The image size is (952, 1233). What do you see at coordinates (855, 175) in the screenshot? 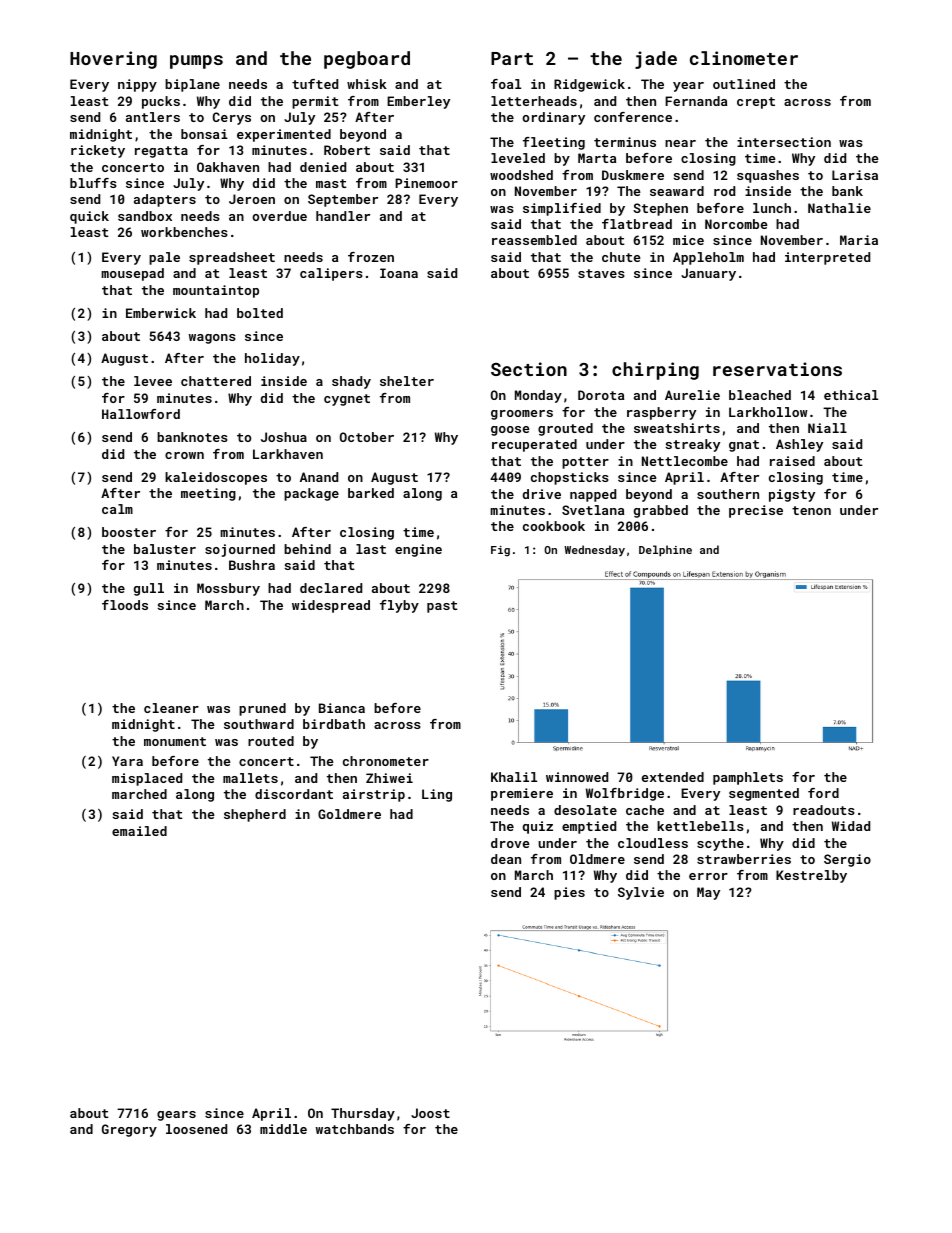
I see `Larisa` at bounding box center [855, 175].
